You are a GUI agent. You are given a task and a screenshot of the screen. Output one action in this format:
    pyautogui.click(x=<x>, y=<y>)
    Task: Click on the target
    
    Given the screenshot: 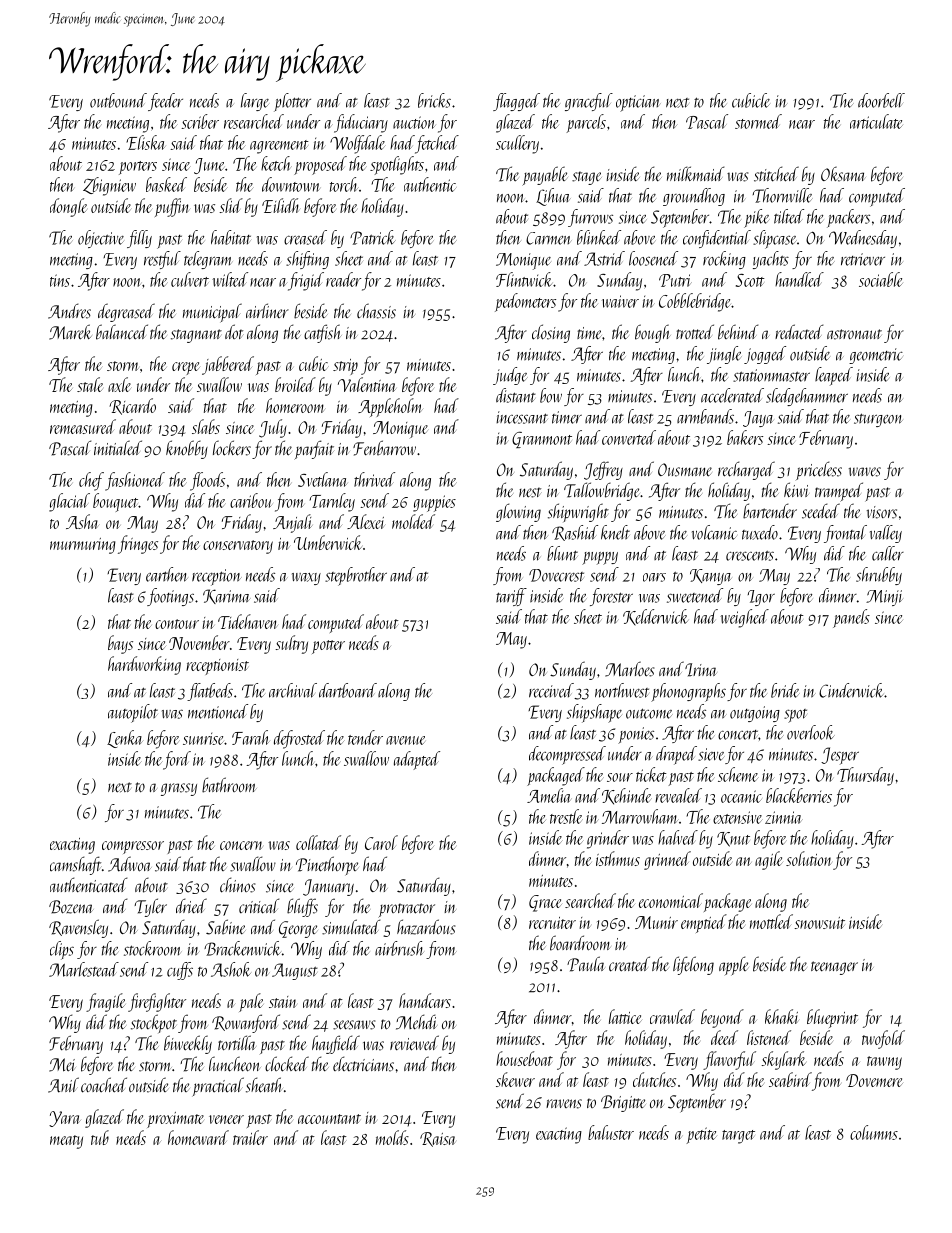 What is the action you would take?
    pyautogui.click(x=738, y=1137)
